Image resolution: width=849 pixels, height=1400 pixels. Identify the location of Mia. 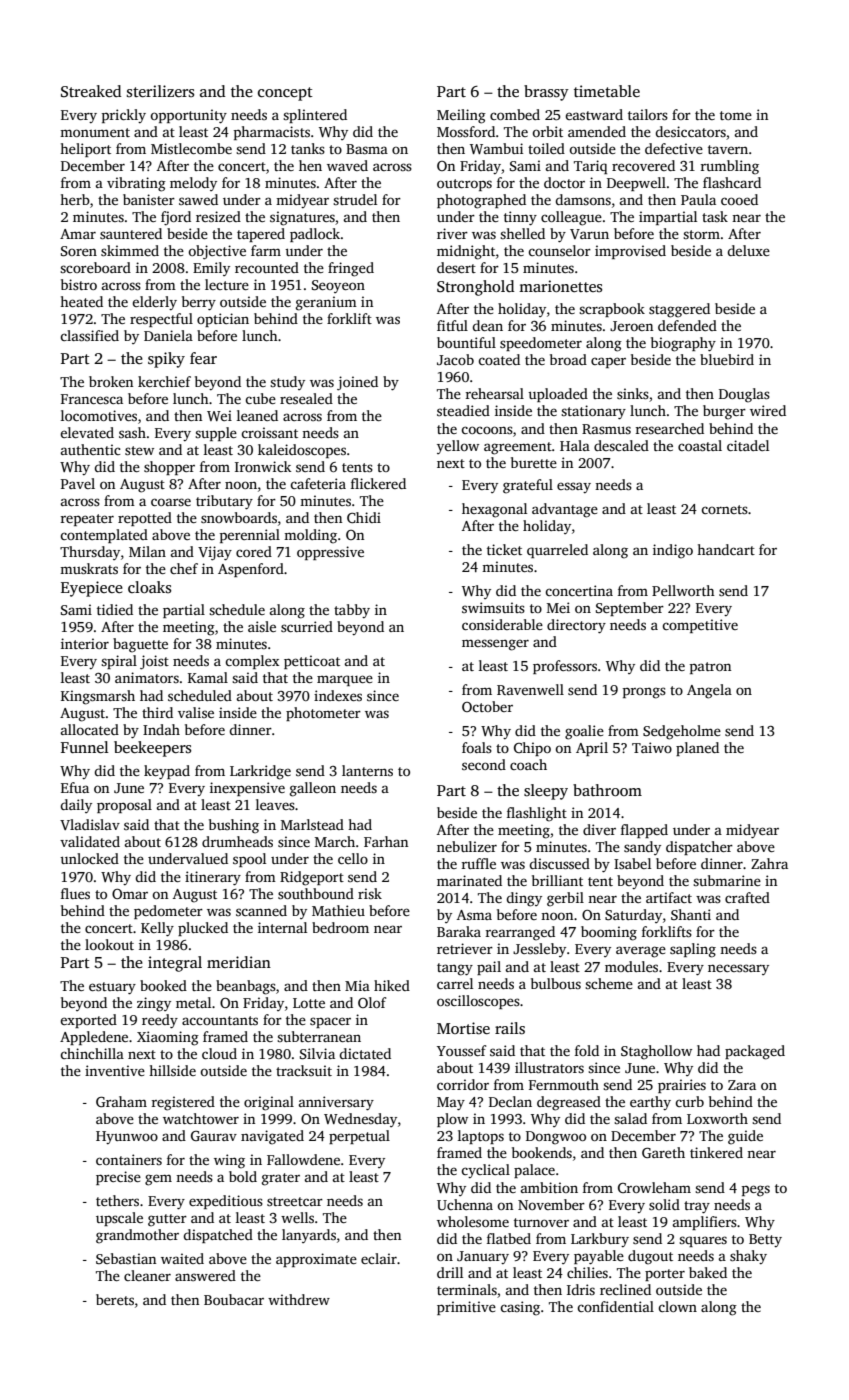
(357, 985).
